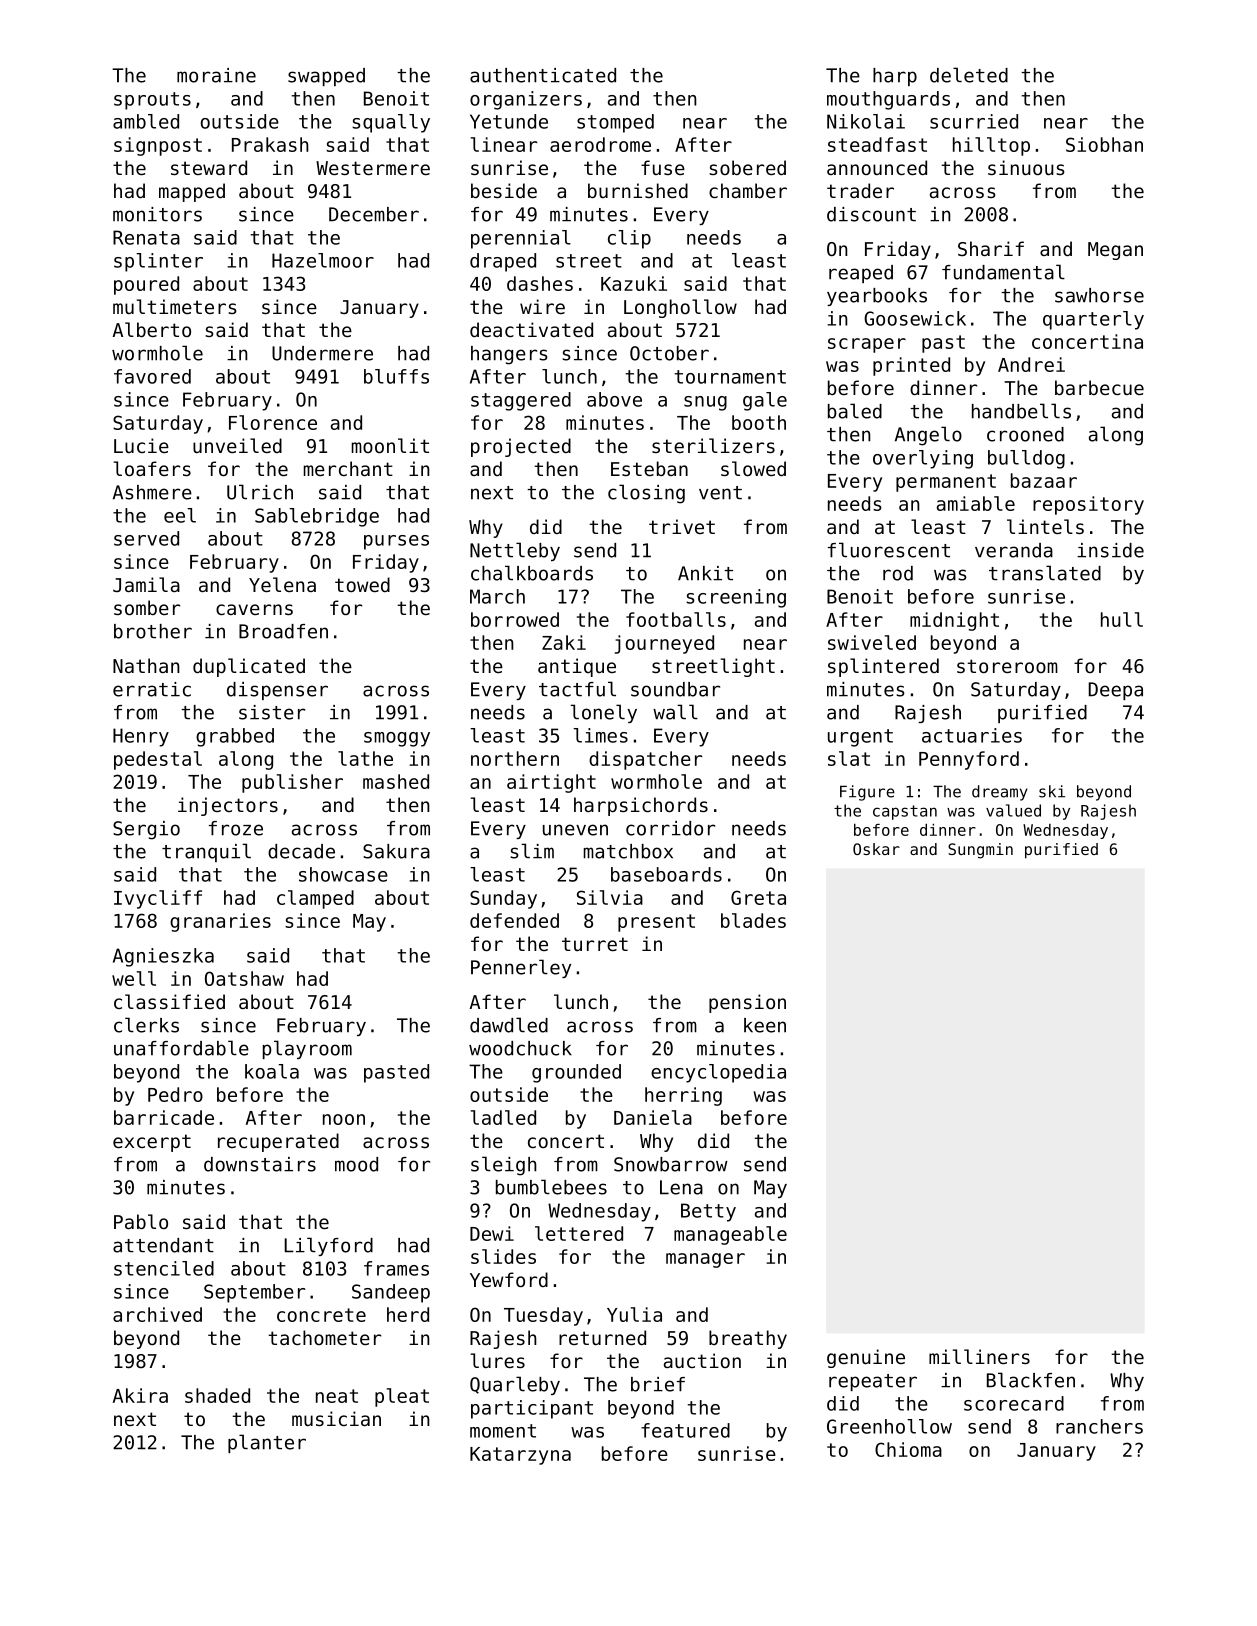 This screenshot has height=1626, width=1257. What do you see at coordinates (270, 144) in the screenshot?
I see `Prakash` at bounding box center [270, 144].
